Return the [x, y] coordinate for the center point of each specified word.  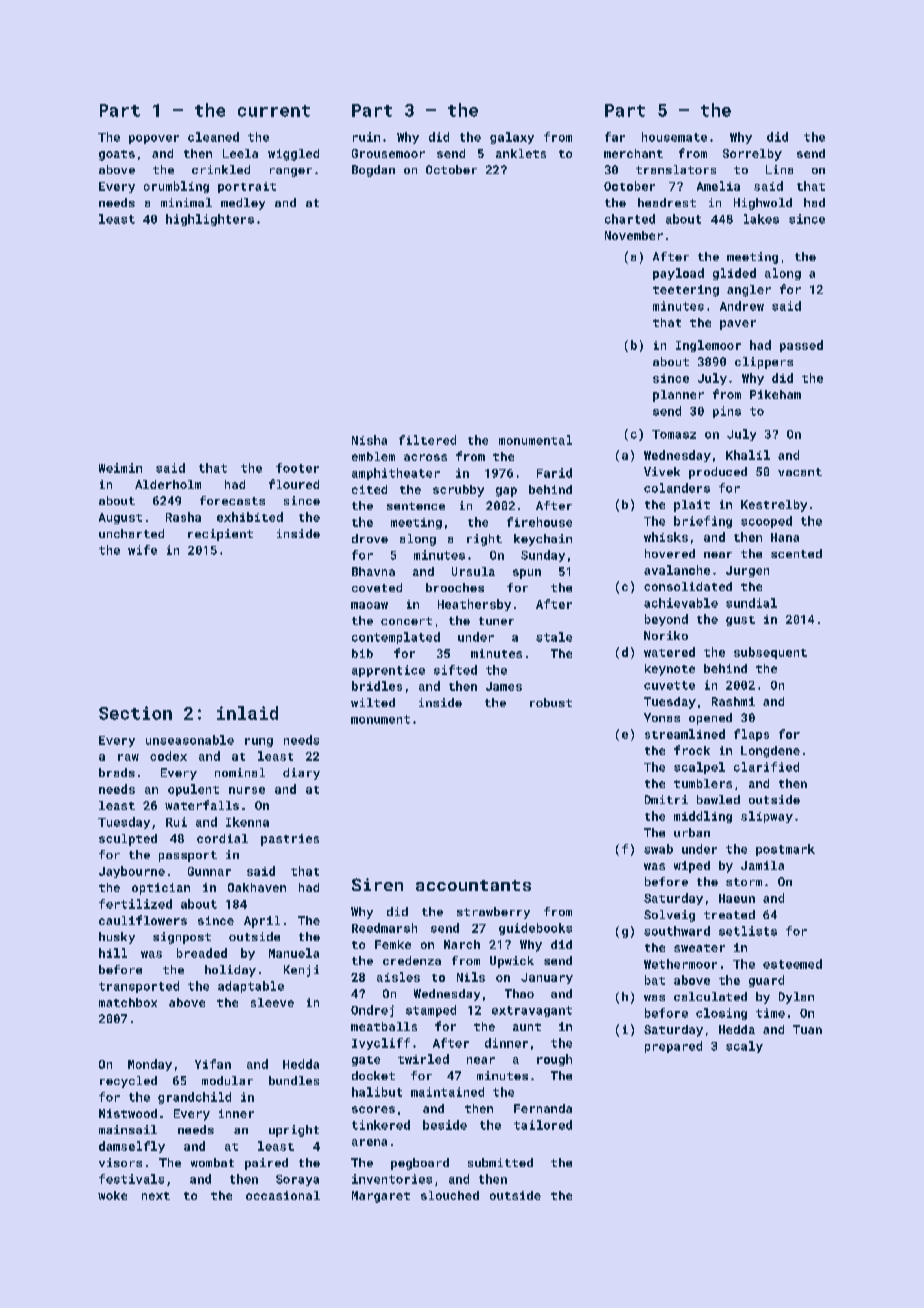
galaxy [512, 138]
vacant [800, 472]
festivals [131, 1179]
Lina [779, 169]
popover [154, 139]
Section [135, 713]
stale [554, 637]
